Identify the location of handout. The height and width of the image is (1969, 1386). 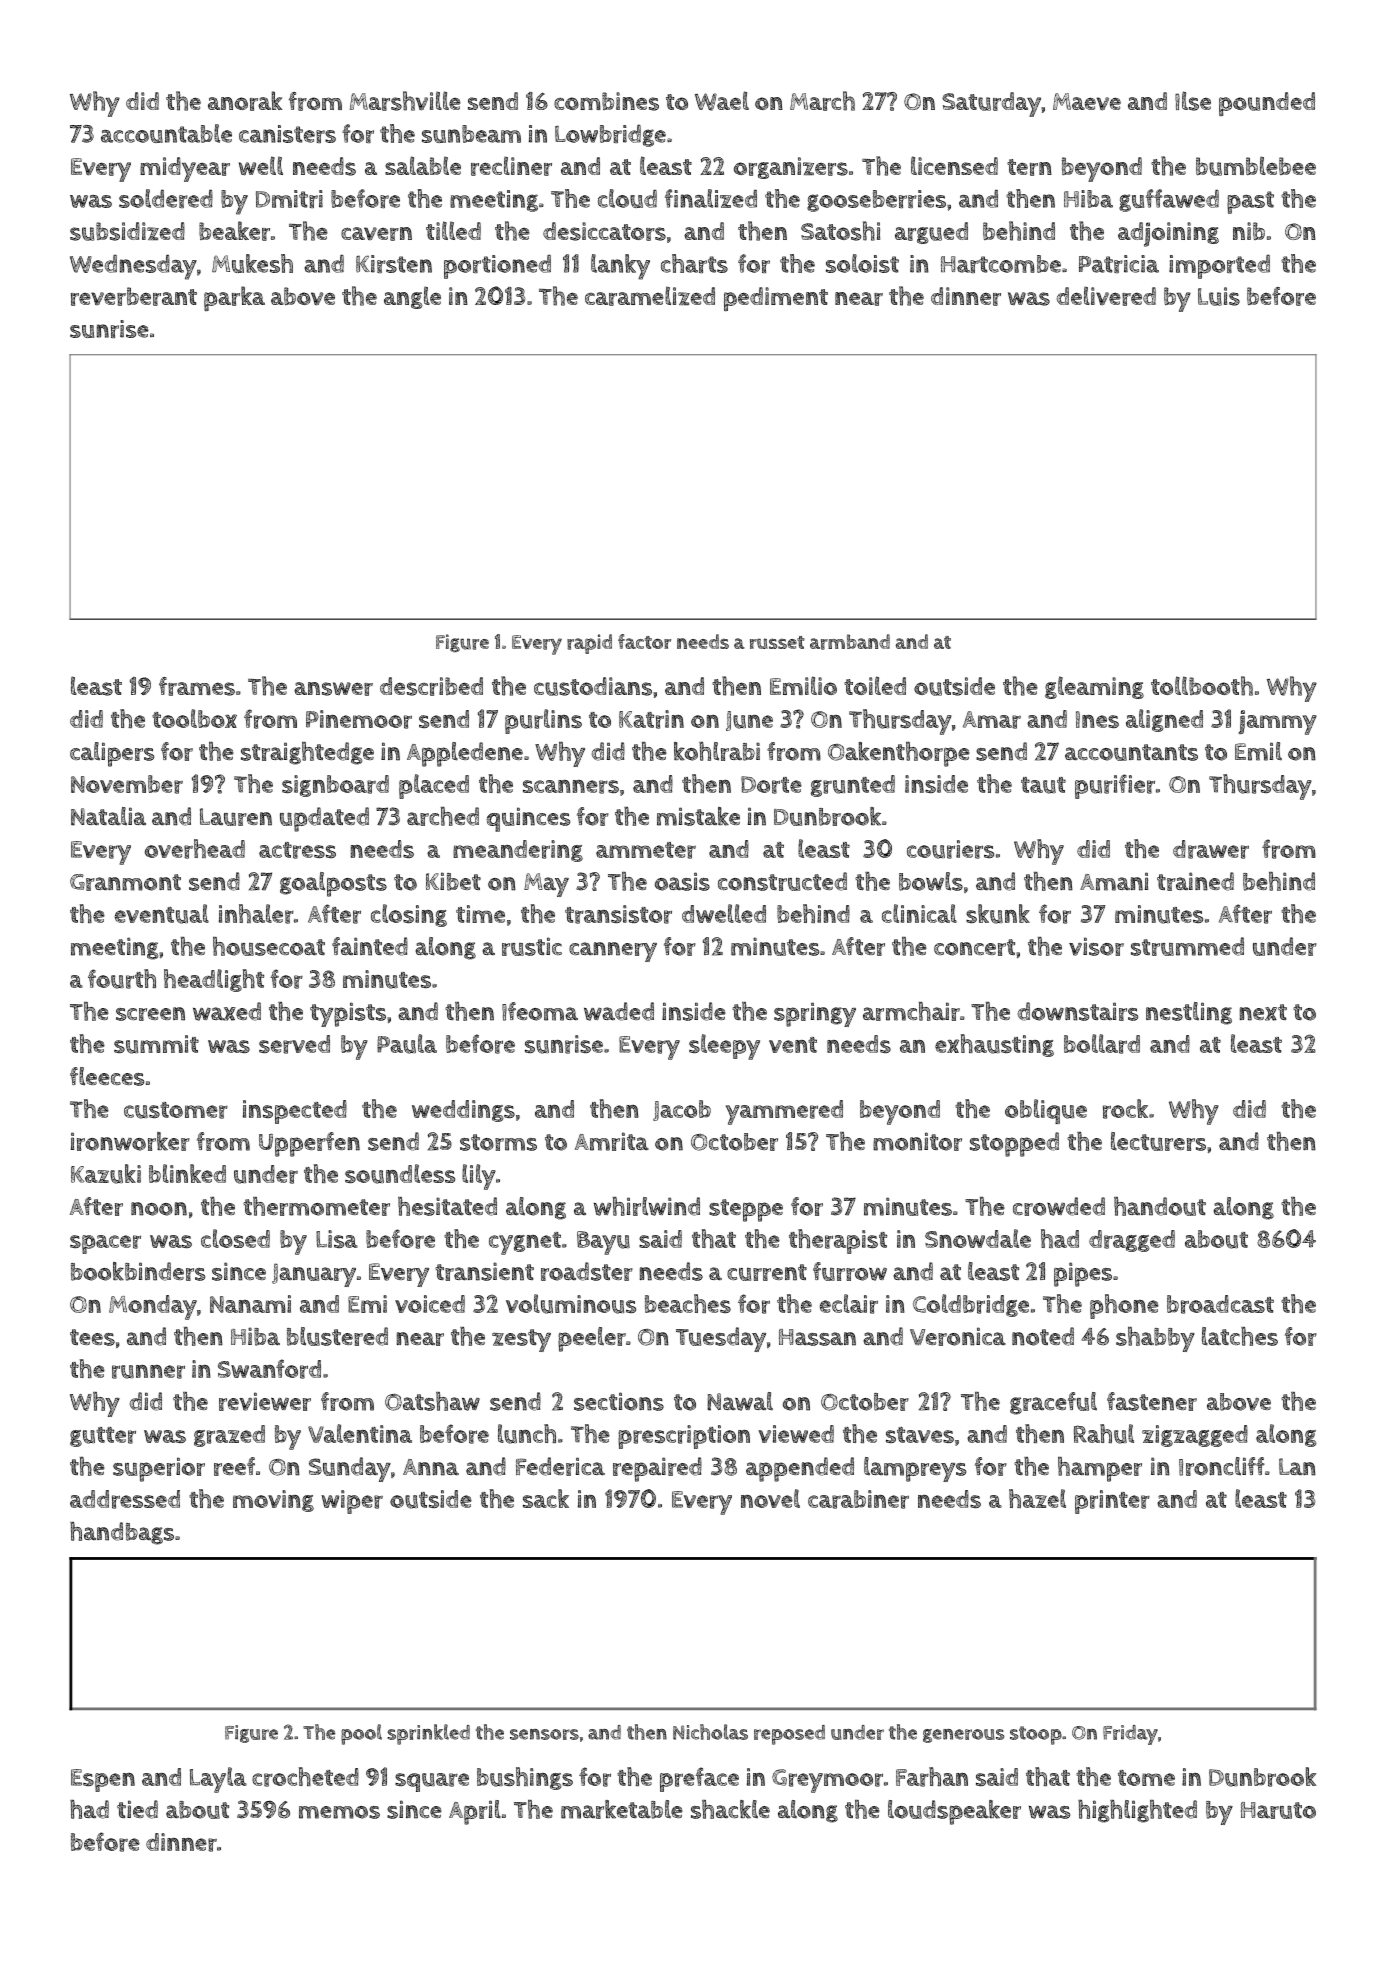
(1160, 1206).
